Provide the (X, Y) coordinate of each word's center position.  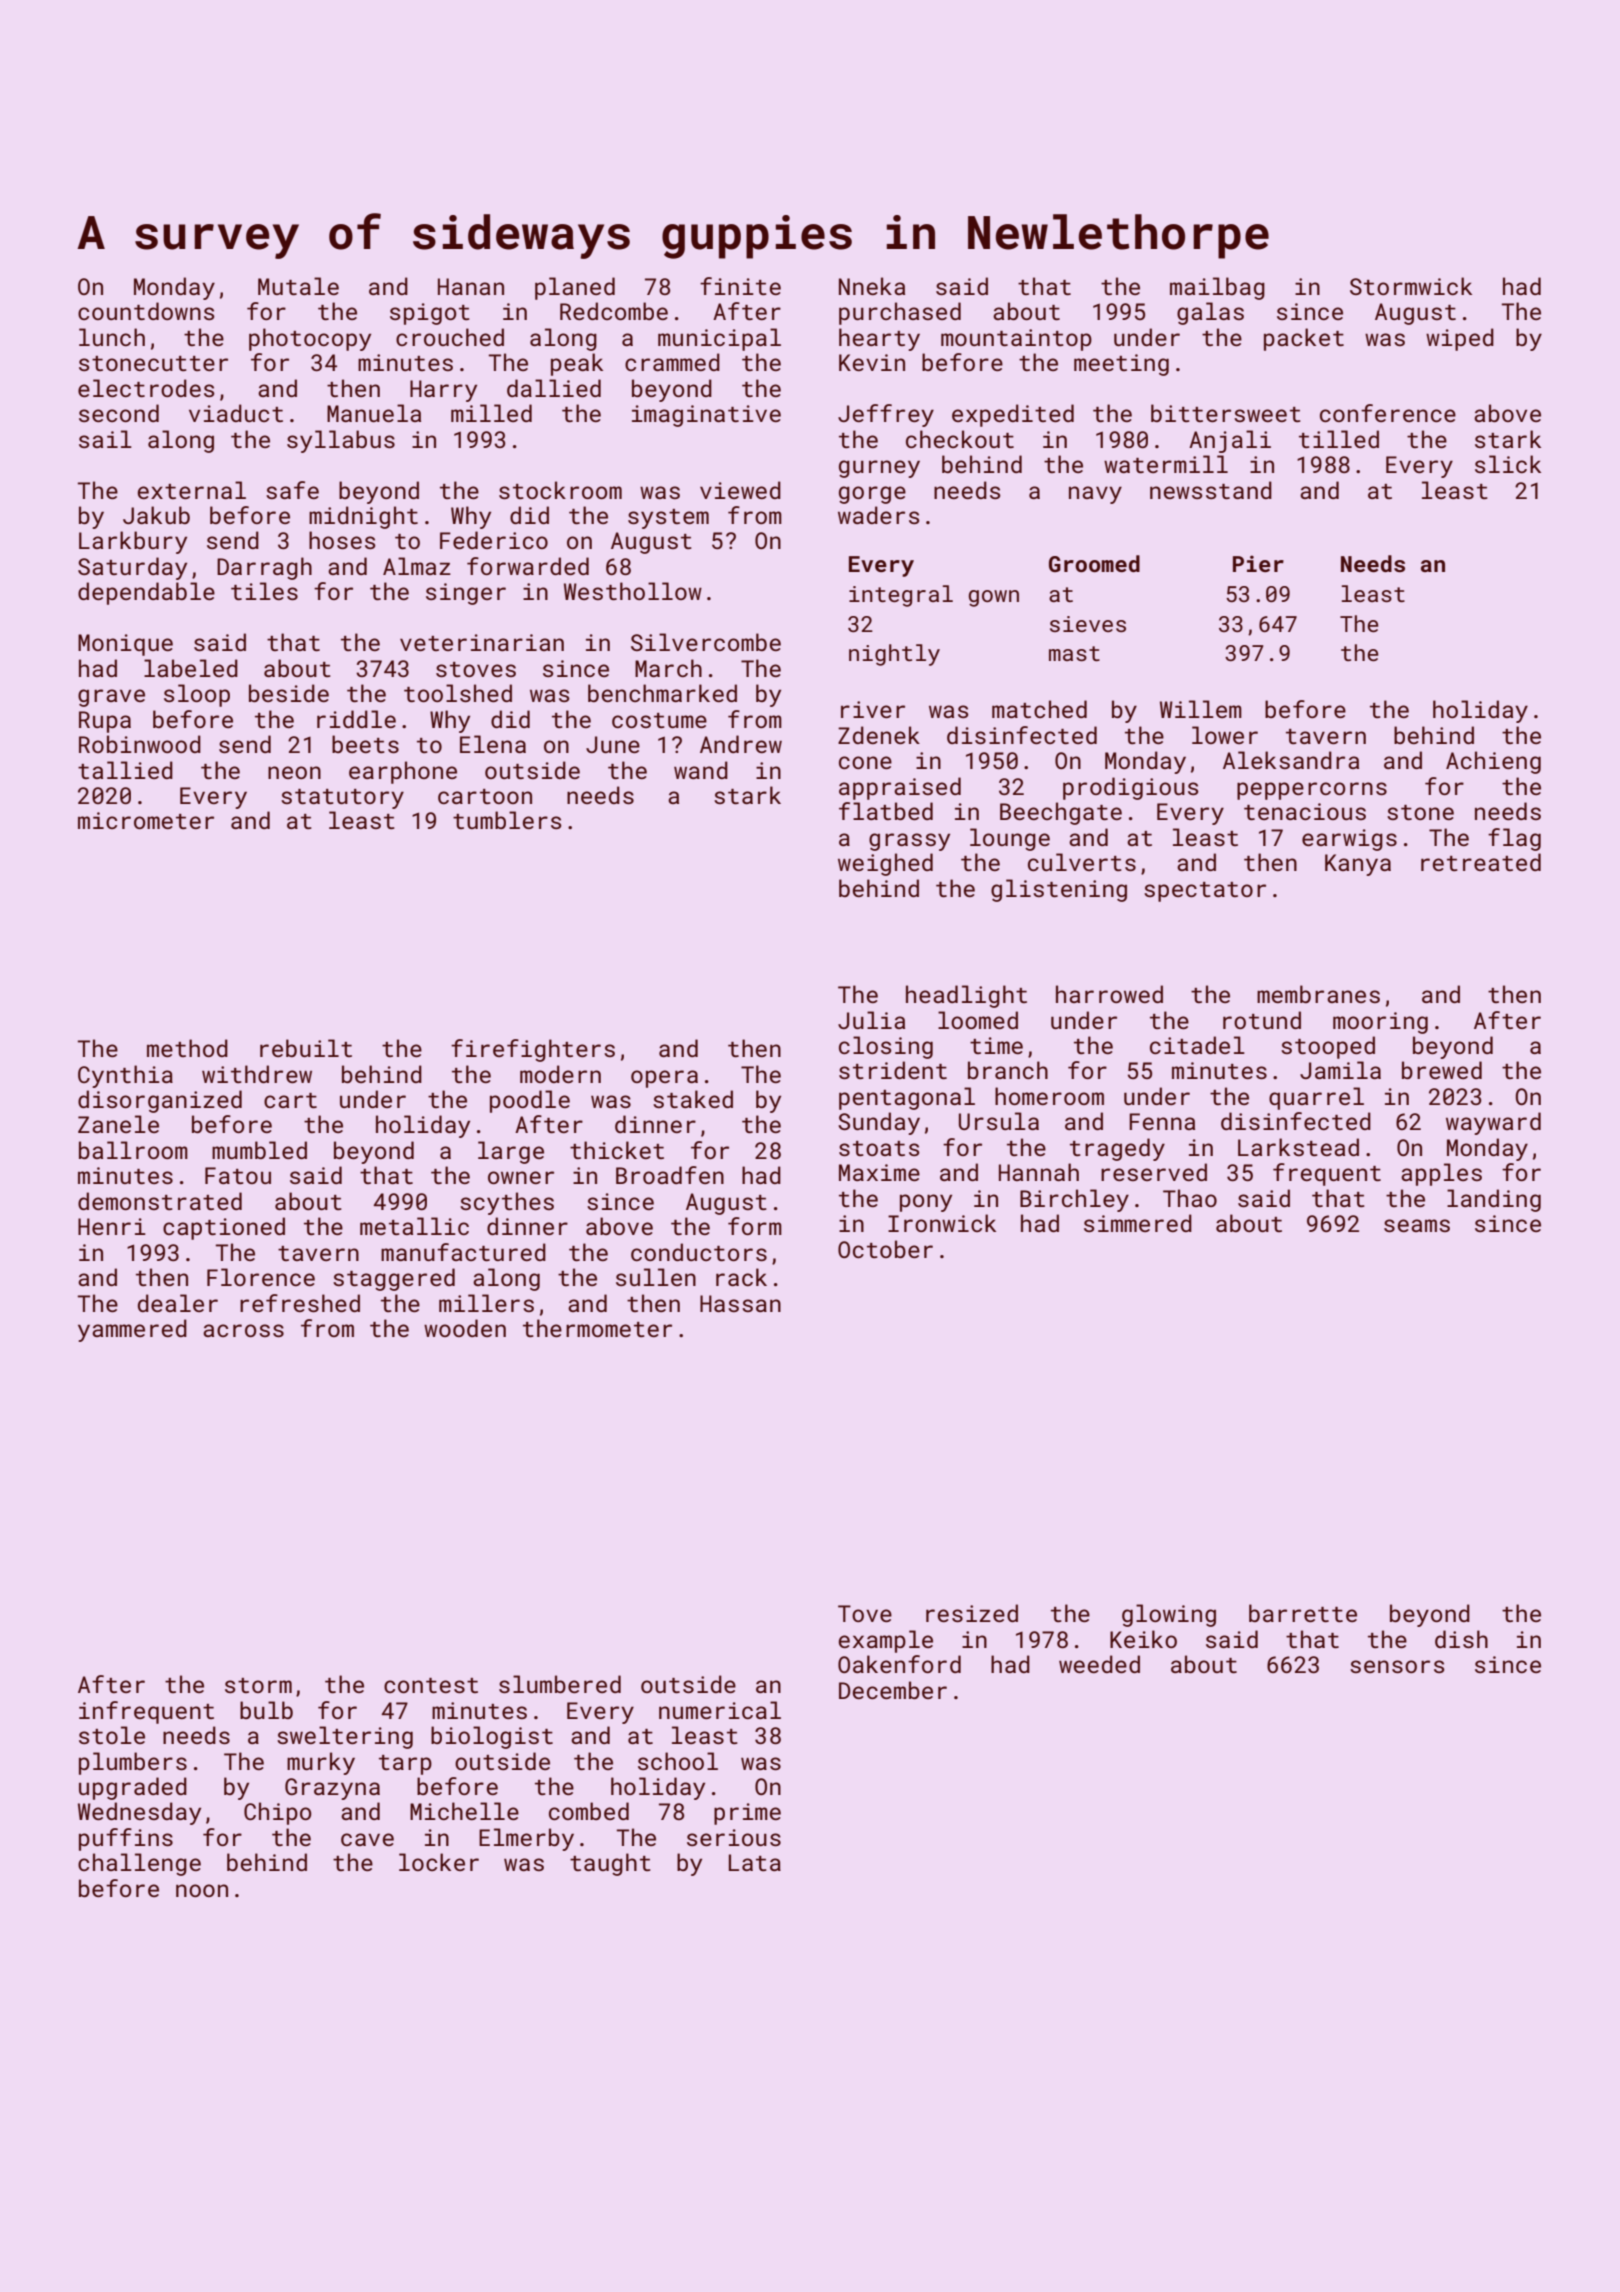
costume (659, 720)
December (893, 1690)
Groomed (1094, 563)
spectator (1205, 892)
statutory (342, 799)
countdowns (146, 311)
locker (439, 1862)
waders (879, 515)
